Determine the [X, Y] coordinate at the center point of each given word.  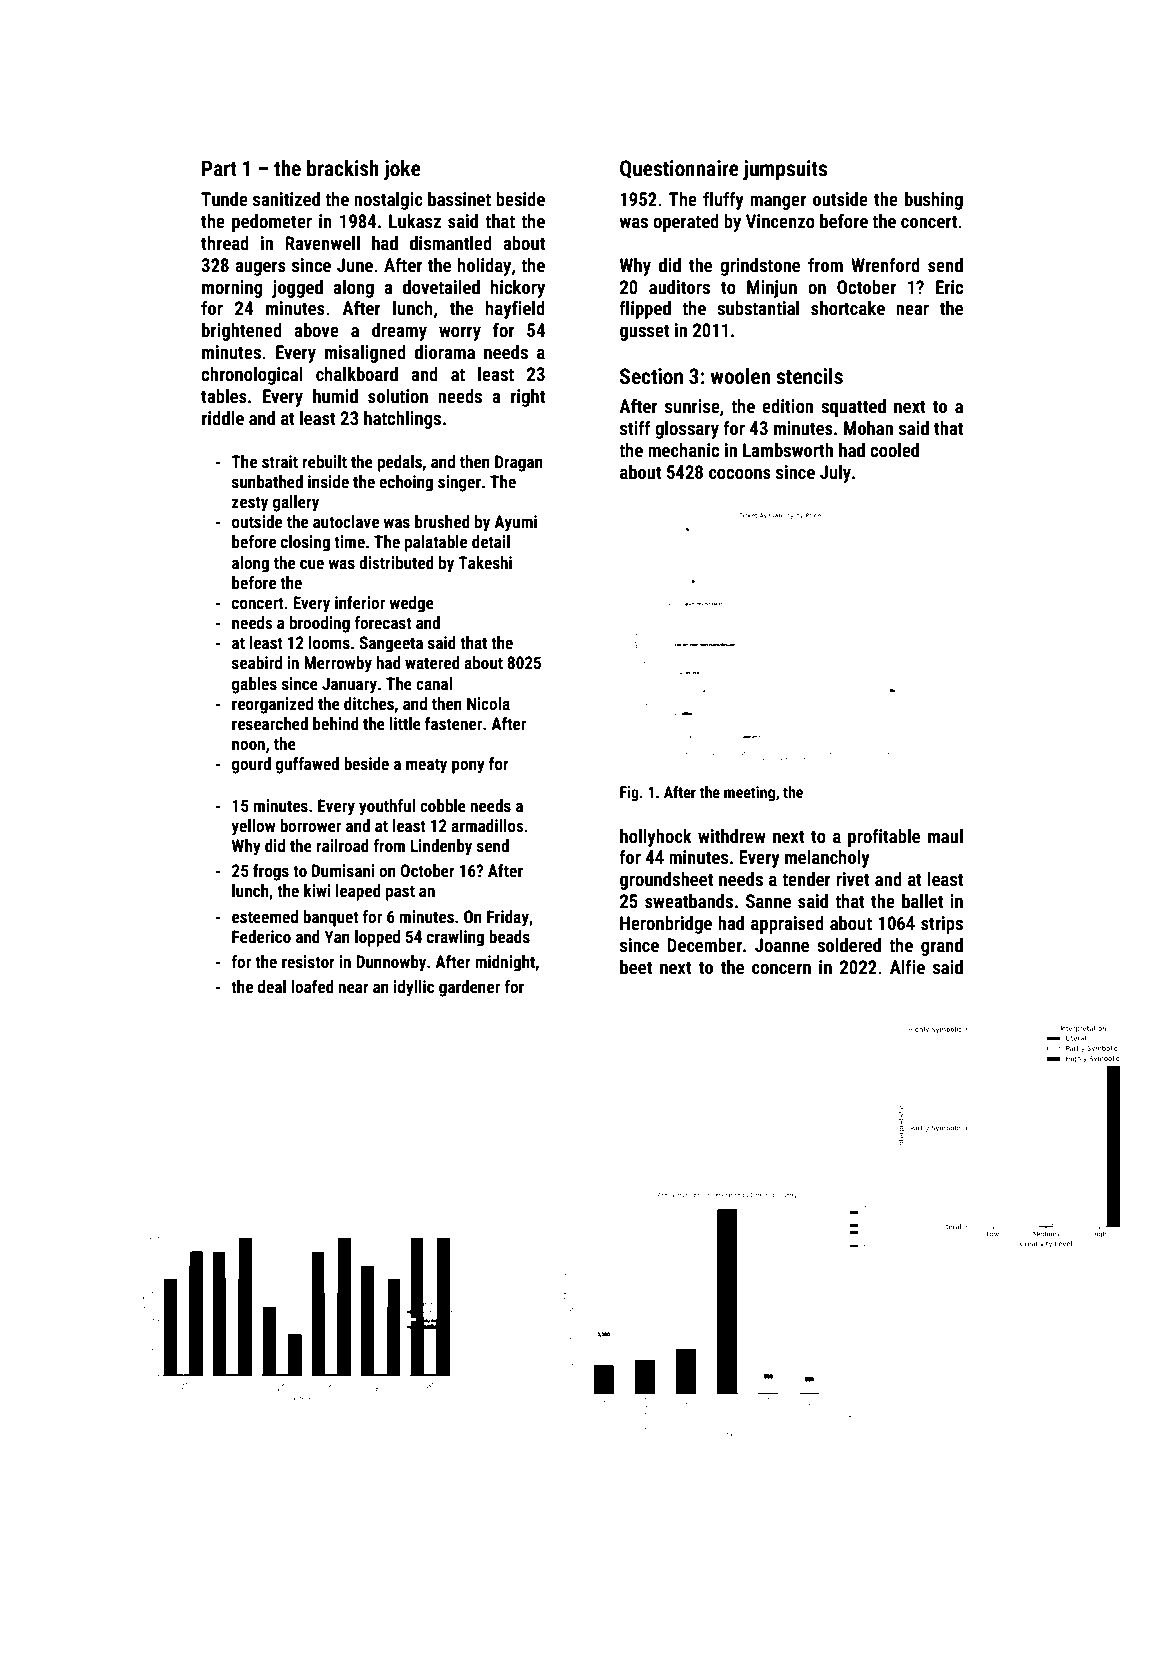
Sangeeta [391, 644]
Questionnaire [679, 169]
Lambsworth [788, 450]
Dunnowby [391, 963]
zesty [250, 504]
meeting [749, 793]
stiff [635, 427]
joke [402, 170]
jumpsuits [785, 170]
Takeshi [485, 562]
